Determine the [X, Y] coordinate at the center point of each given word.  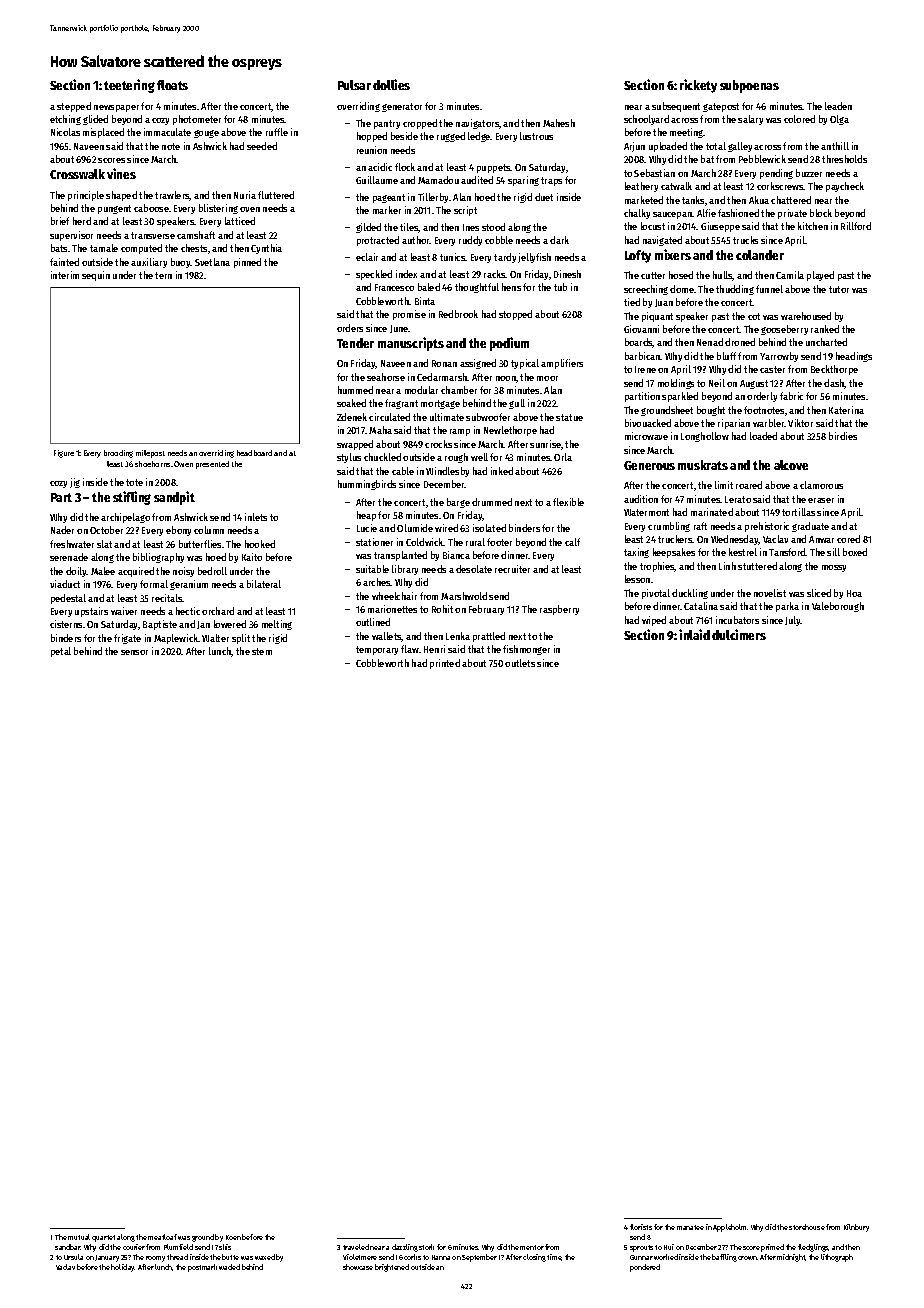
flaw [410, 649]
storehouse [807, 1227]
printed [445, 664]
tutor [839, 289]
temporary [377, 650]
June [399, 329]
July [793, 621]
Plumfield [178, 1247]
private [792, 214]
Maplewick [176, 639]
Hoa [854, 593]
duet [544, 197]
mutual [79, 1237]
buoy [181, 263]
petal [61, 652]
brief [60, 221]
